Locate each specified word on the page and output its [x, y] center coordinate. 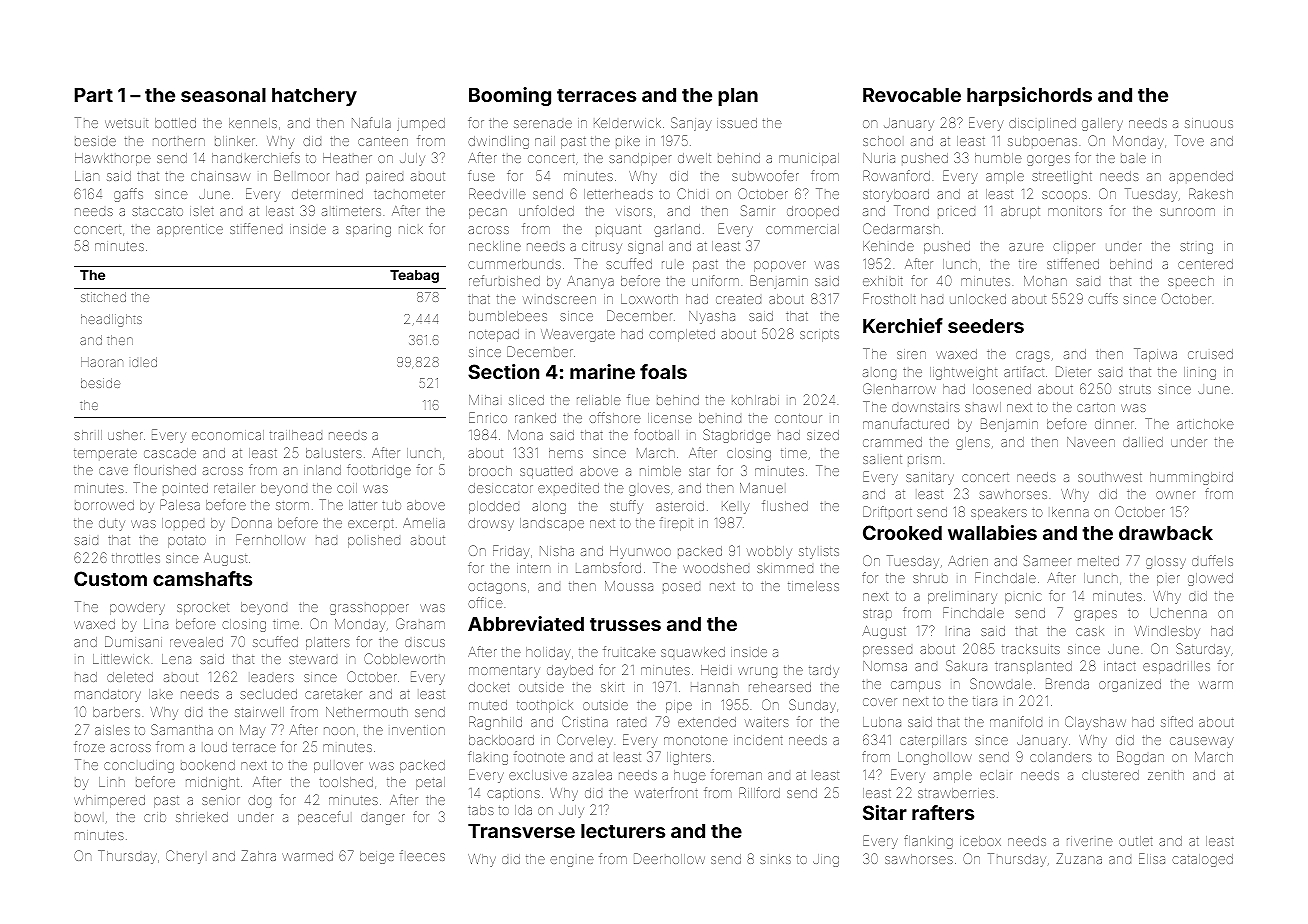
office [485, 602]
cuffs [1103, 298]
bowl [88, 818]
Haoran [102, 362]
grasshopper [369, 609]
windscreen [559, 299]
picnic [1023, 598]
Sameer [1047, 560]
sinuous [1209, 124]
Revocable [912, 95]
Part [94, 95]
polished [374, 541]
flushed [785, 505]
